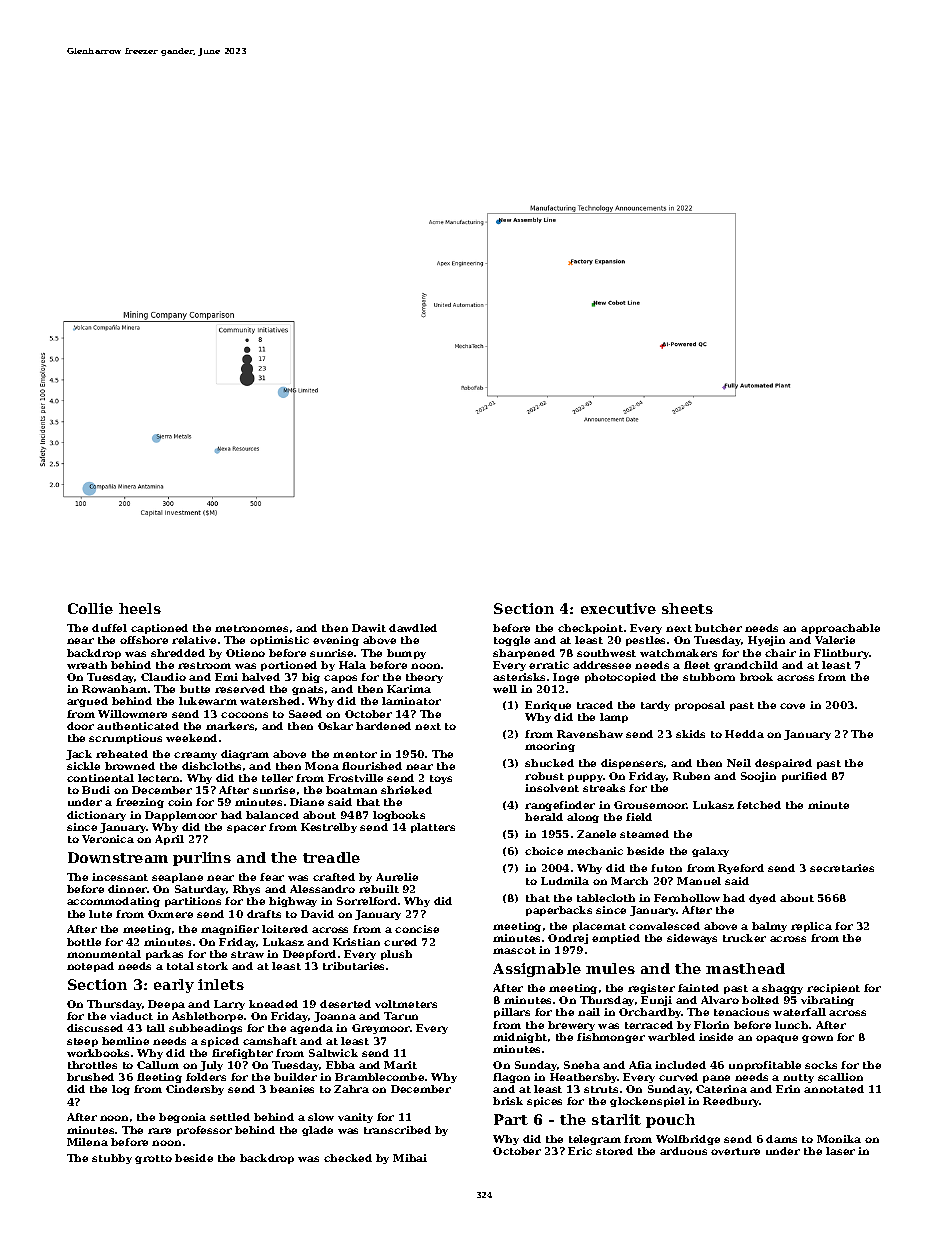  I want to click on bumpy, so click(406, 654).
